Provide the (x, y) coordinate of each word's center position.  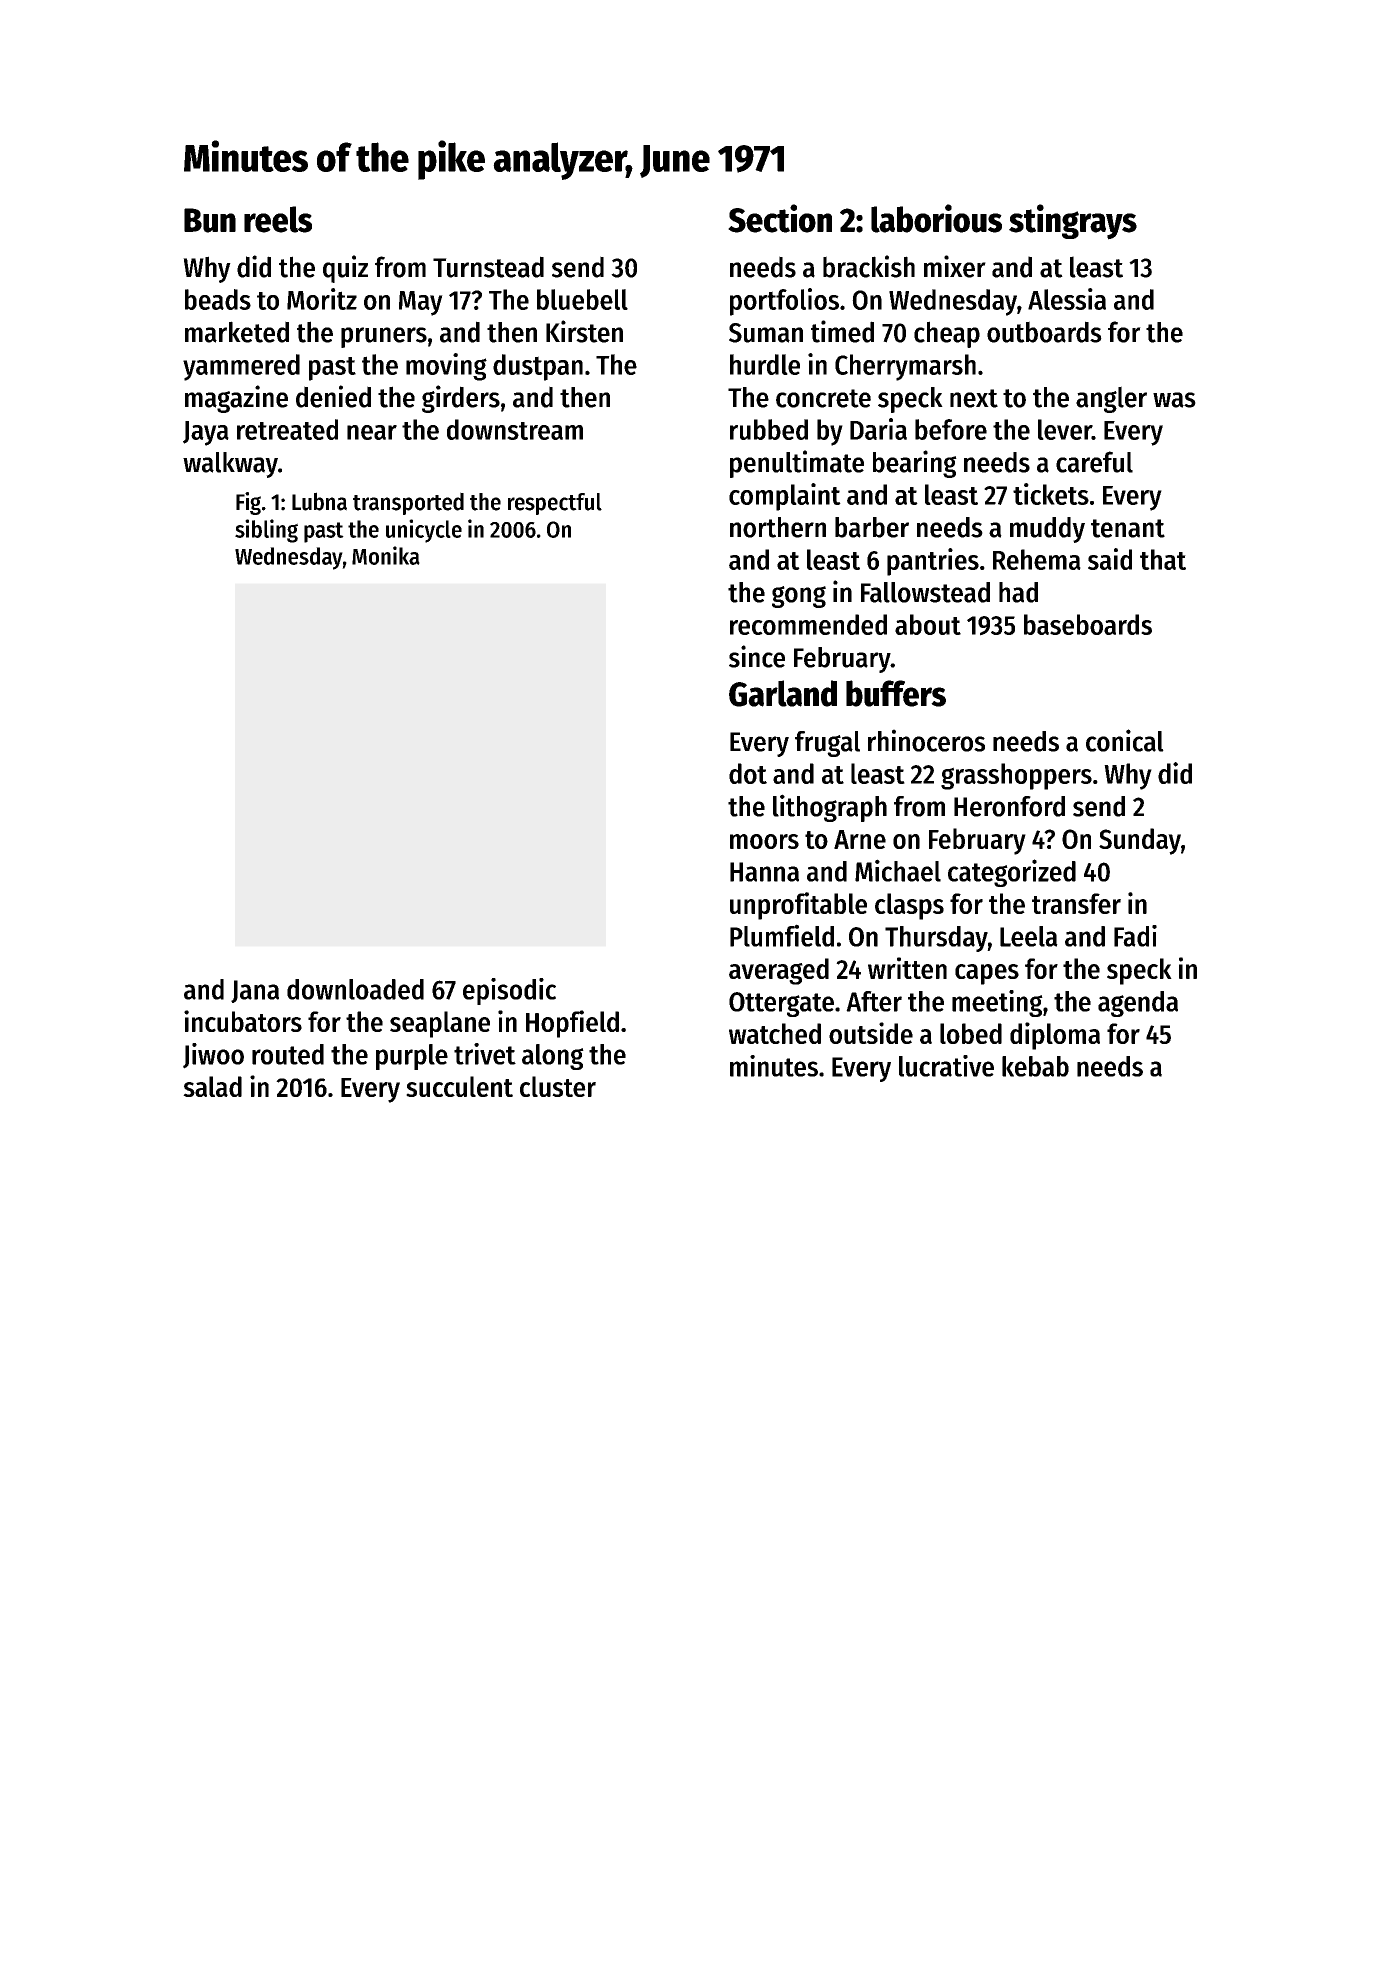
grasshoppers (1016, 776)
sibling (266, 531)
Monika (386, 555)
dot (748, 773)
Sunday (1140, 841)
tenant (1128, 528)
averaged (779, 971)
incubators (243, 1021)
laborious (936, 218)
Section (780, 218)
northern (778, 527)
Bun (210, 220)
